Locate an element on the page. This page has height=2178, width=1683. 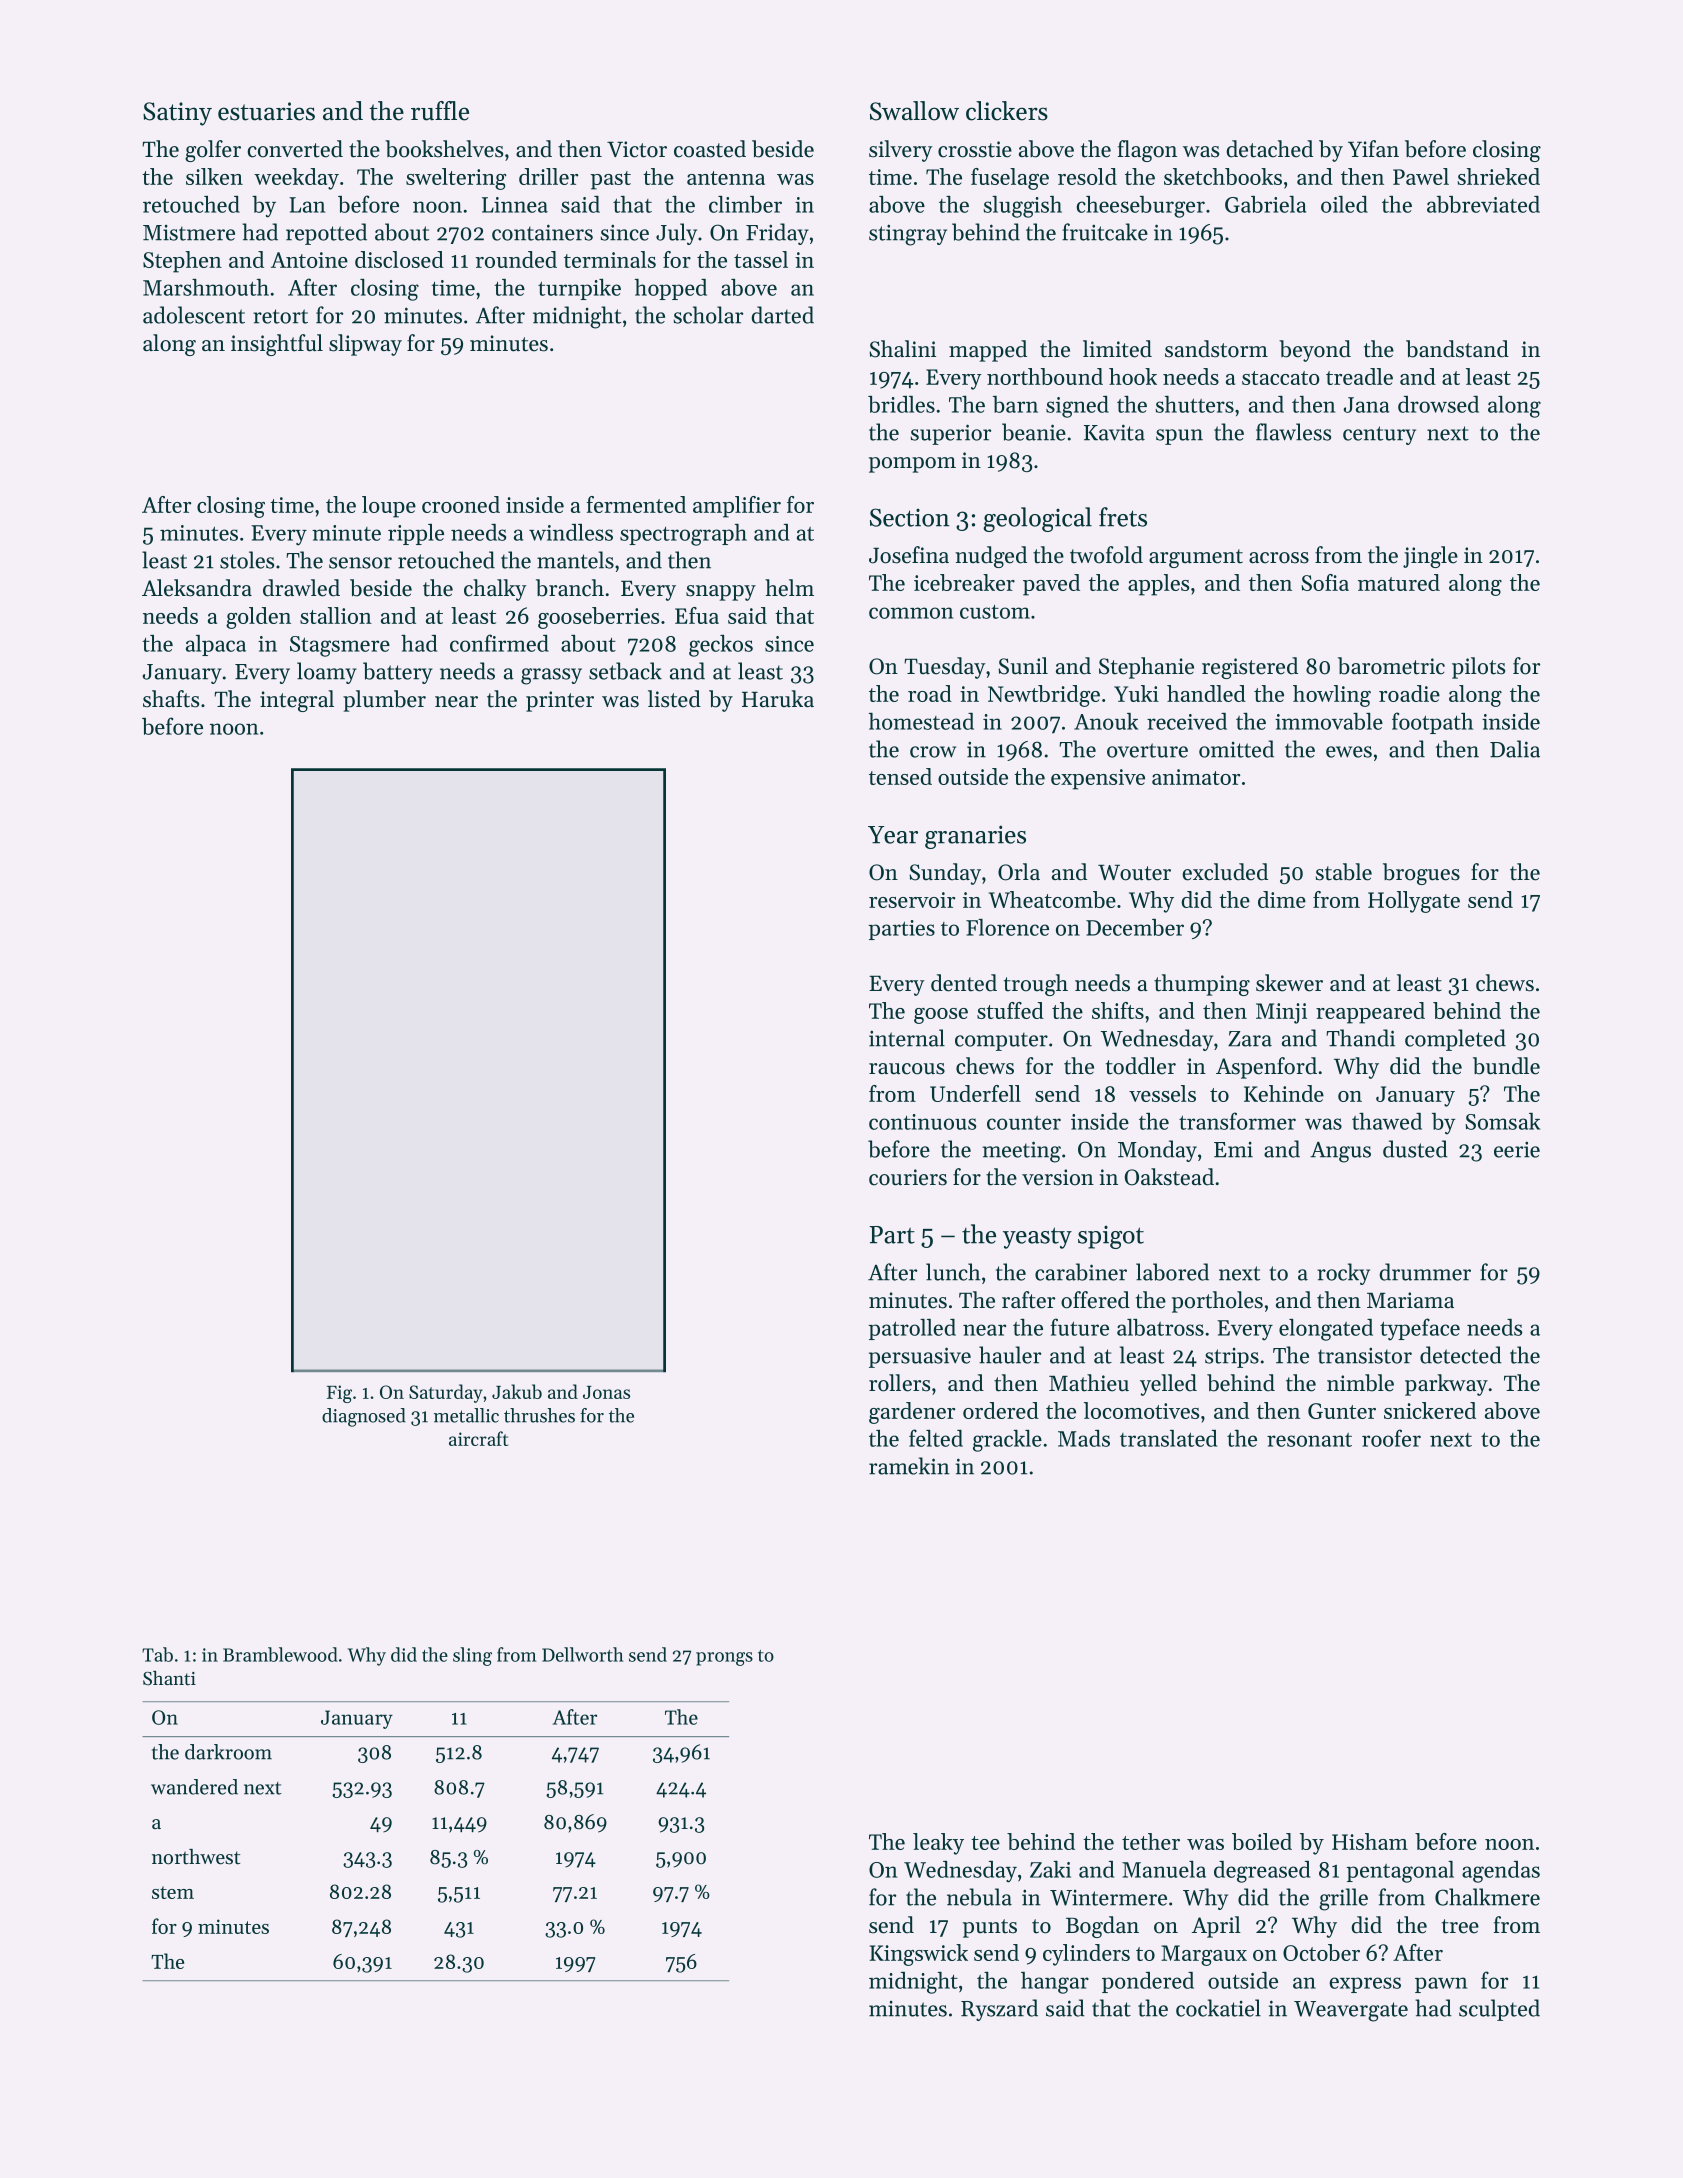
tee is located at coordinates (985, 1843).
